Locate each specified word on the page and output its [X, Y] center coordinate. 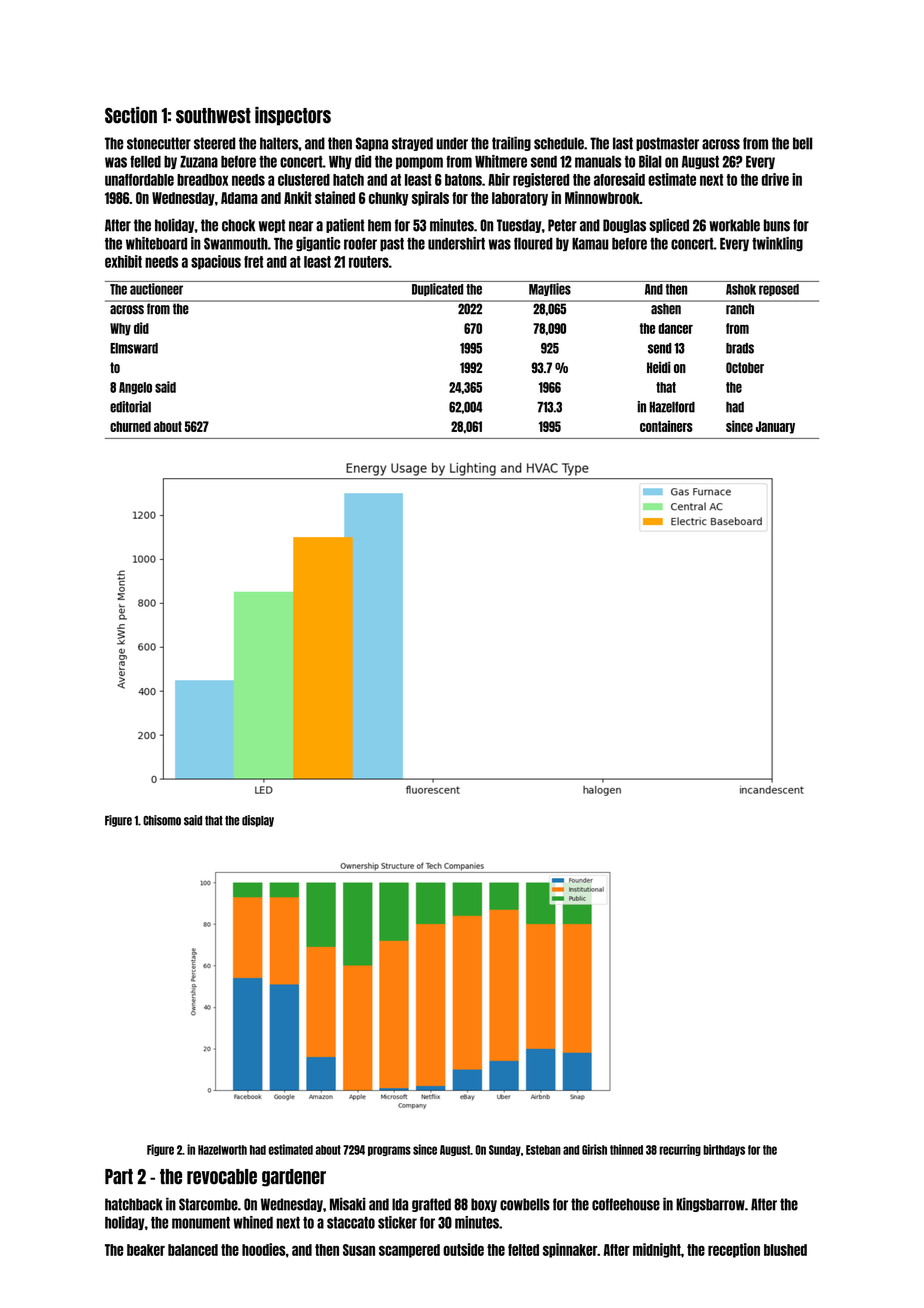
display [258, 821]
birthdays [724, 1150]
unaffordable [139, 180]
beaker [146, 1250]
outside [463, 1249]
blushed [785, 1250]
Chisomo [162, 820]
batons [463, 180]
